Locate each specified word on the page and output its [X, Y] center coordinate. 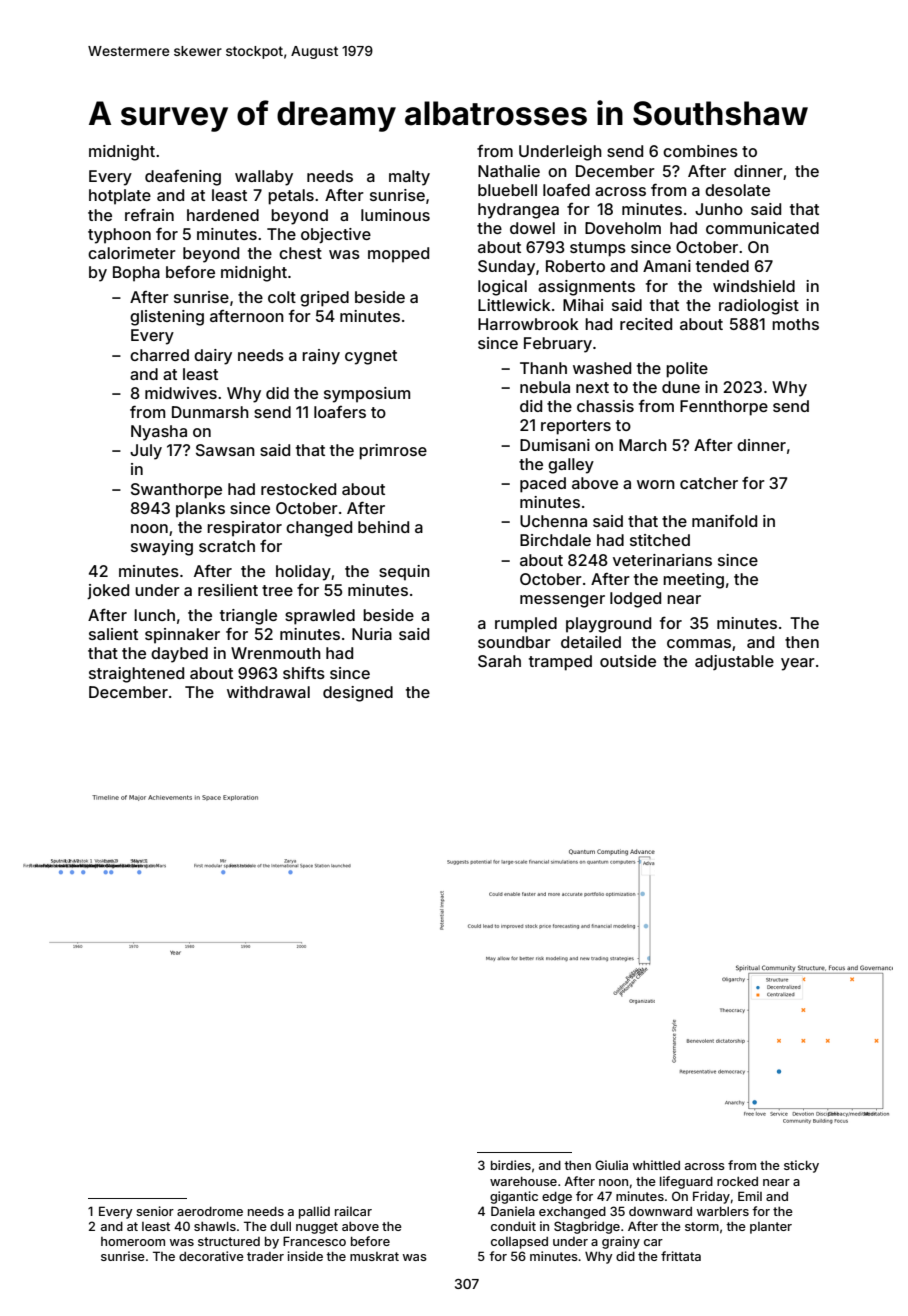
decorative [211, 1256]
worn [656, 484]
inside [305, 1256]
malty [409, 178]
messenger [562, 601]
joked [108, 592]
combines [700, 151]
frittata [681, 1256]
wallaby [264, 178]
